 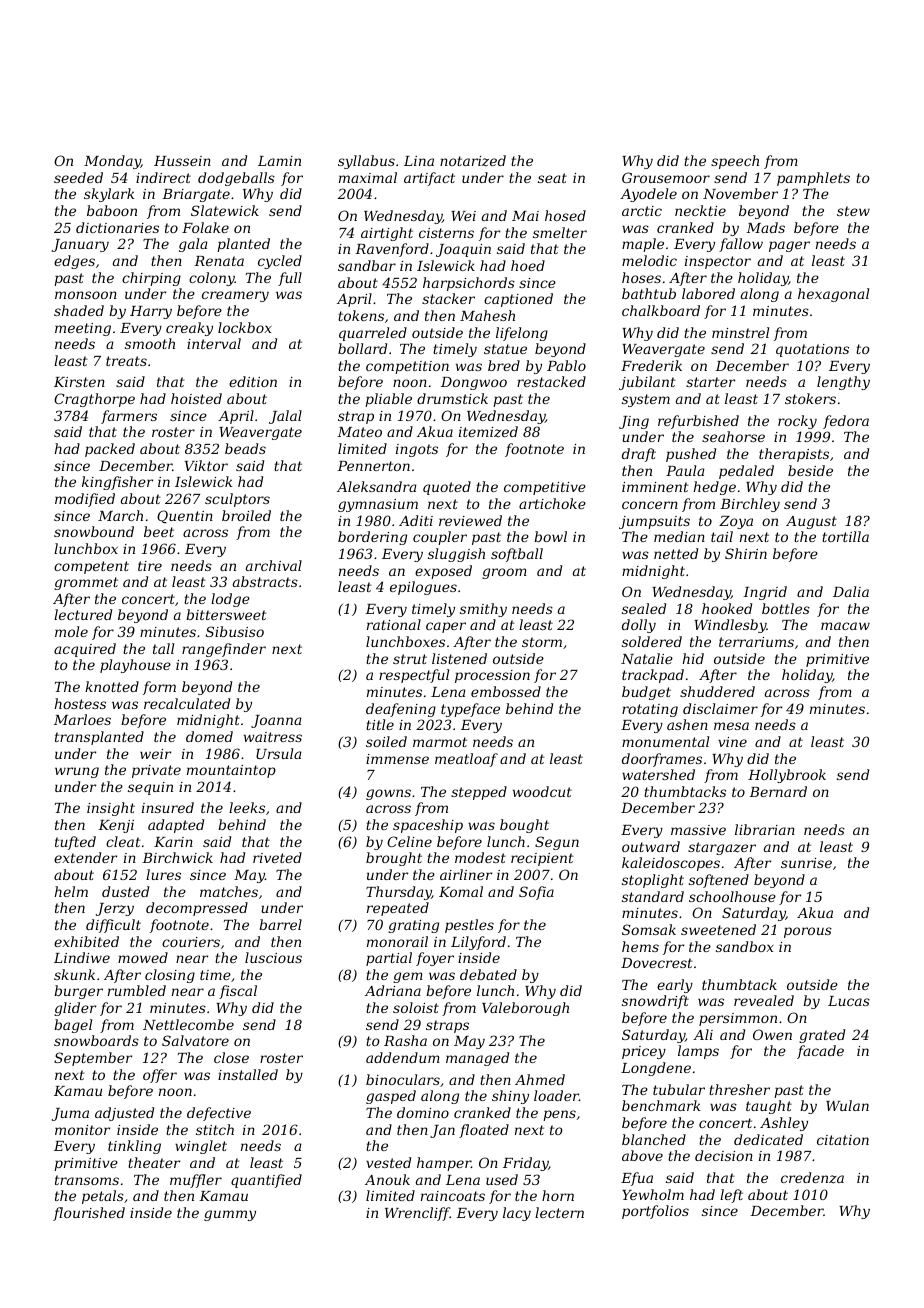 What do you see at coordinates (732, 896) in the screenshot?
I see `schoolhouse` at bounding box center [732, 896].
